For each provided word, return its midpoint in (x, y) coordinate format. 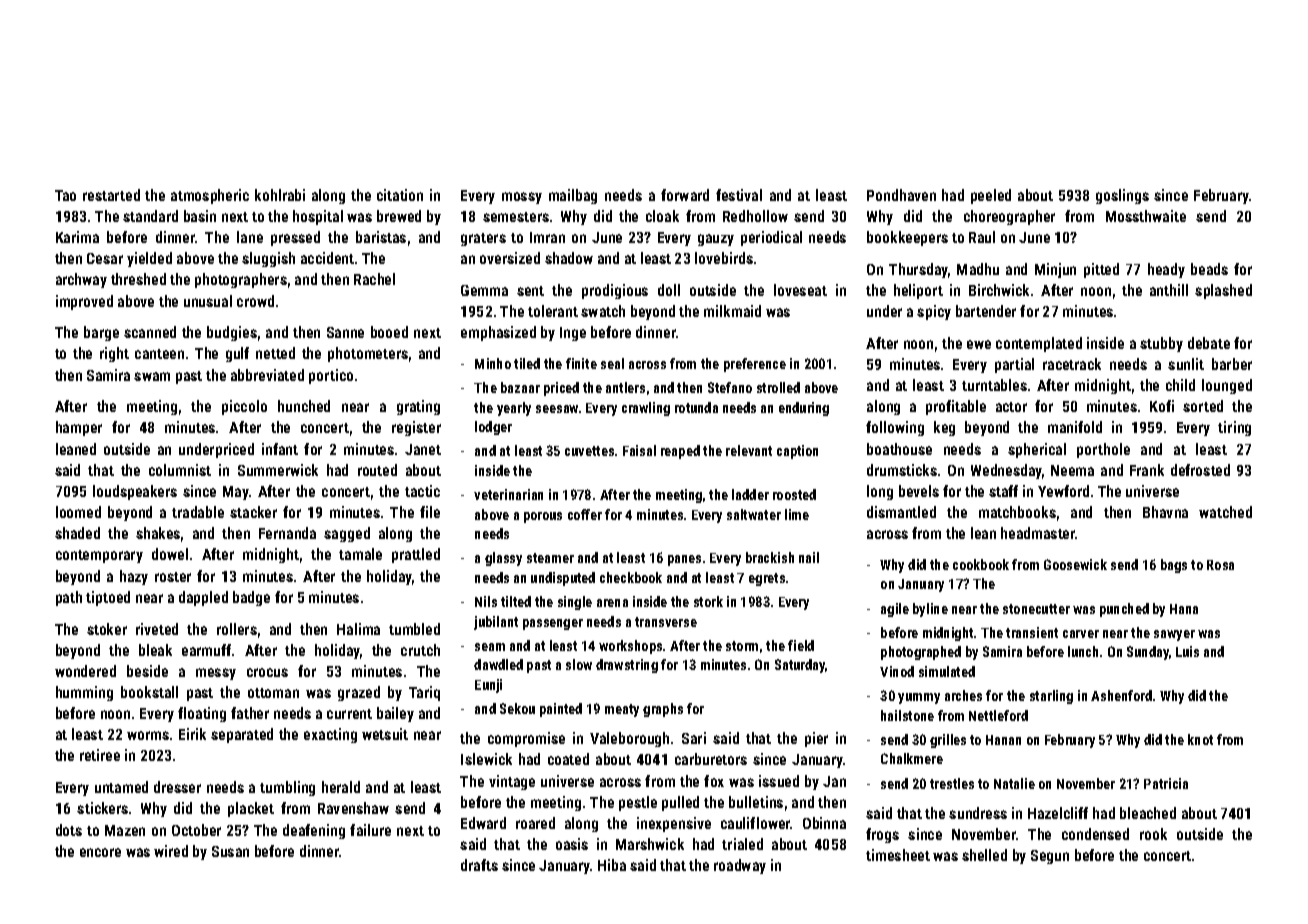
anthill (1169, 290)
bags (1174, 566)
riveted (157, 629)
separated (242, 735)
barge (101, 333)
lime (797, 514)
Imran (547, 237)
